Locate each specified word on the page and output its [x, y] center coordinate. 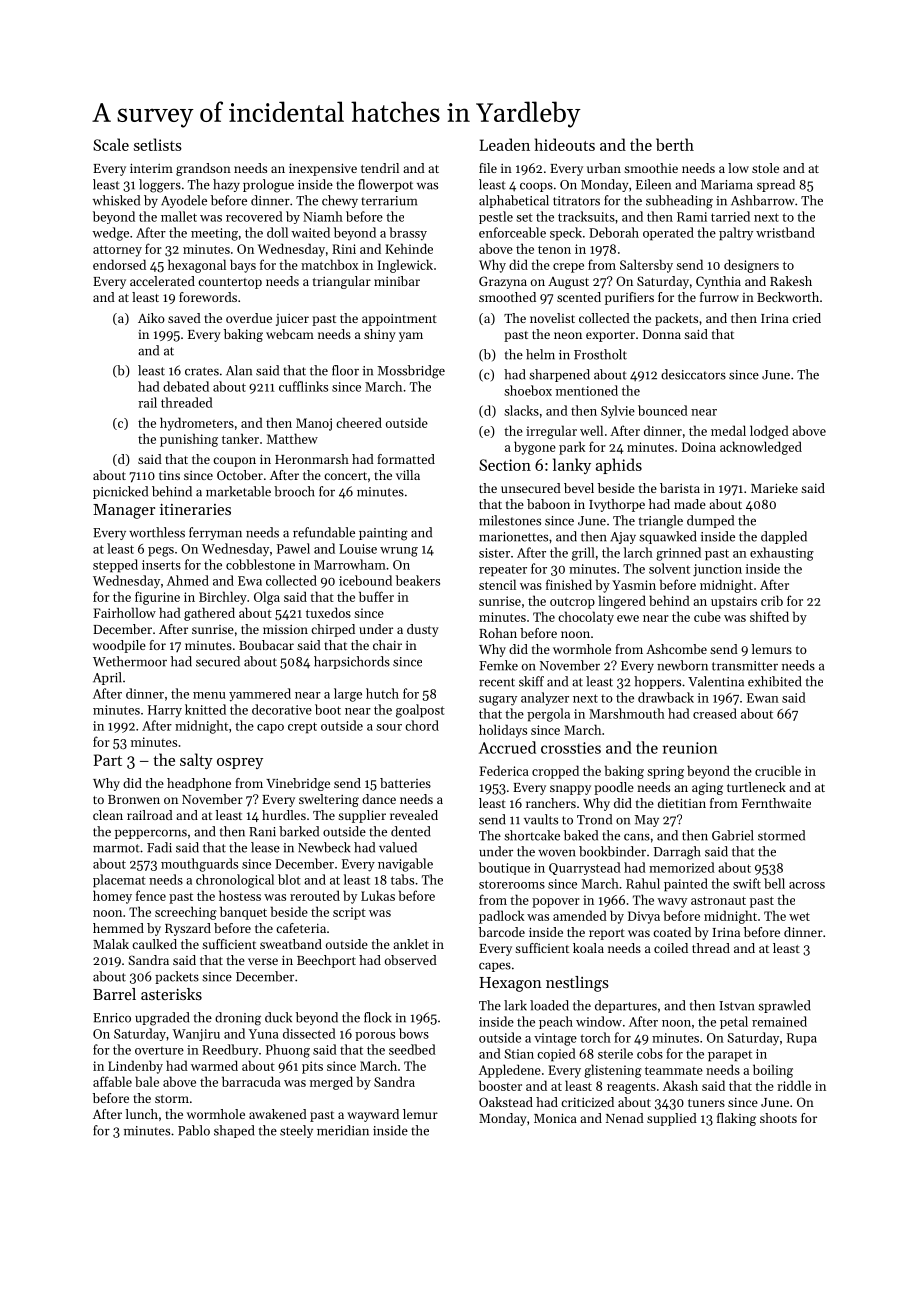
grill [583, 554]
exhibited [775, 681]
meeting [214, 234]
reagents [631, 1088]
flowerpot [385, 185]
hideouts [565, 144]
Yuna [264, 1034]
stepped [115, 566]
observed [411, 960]
